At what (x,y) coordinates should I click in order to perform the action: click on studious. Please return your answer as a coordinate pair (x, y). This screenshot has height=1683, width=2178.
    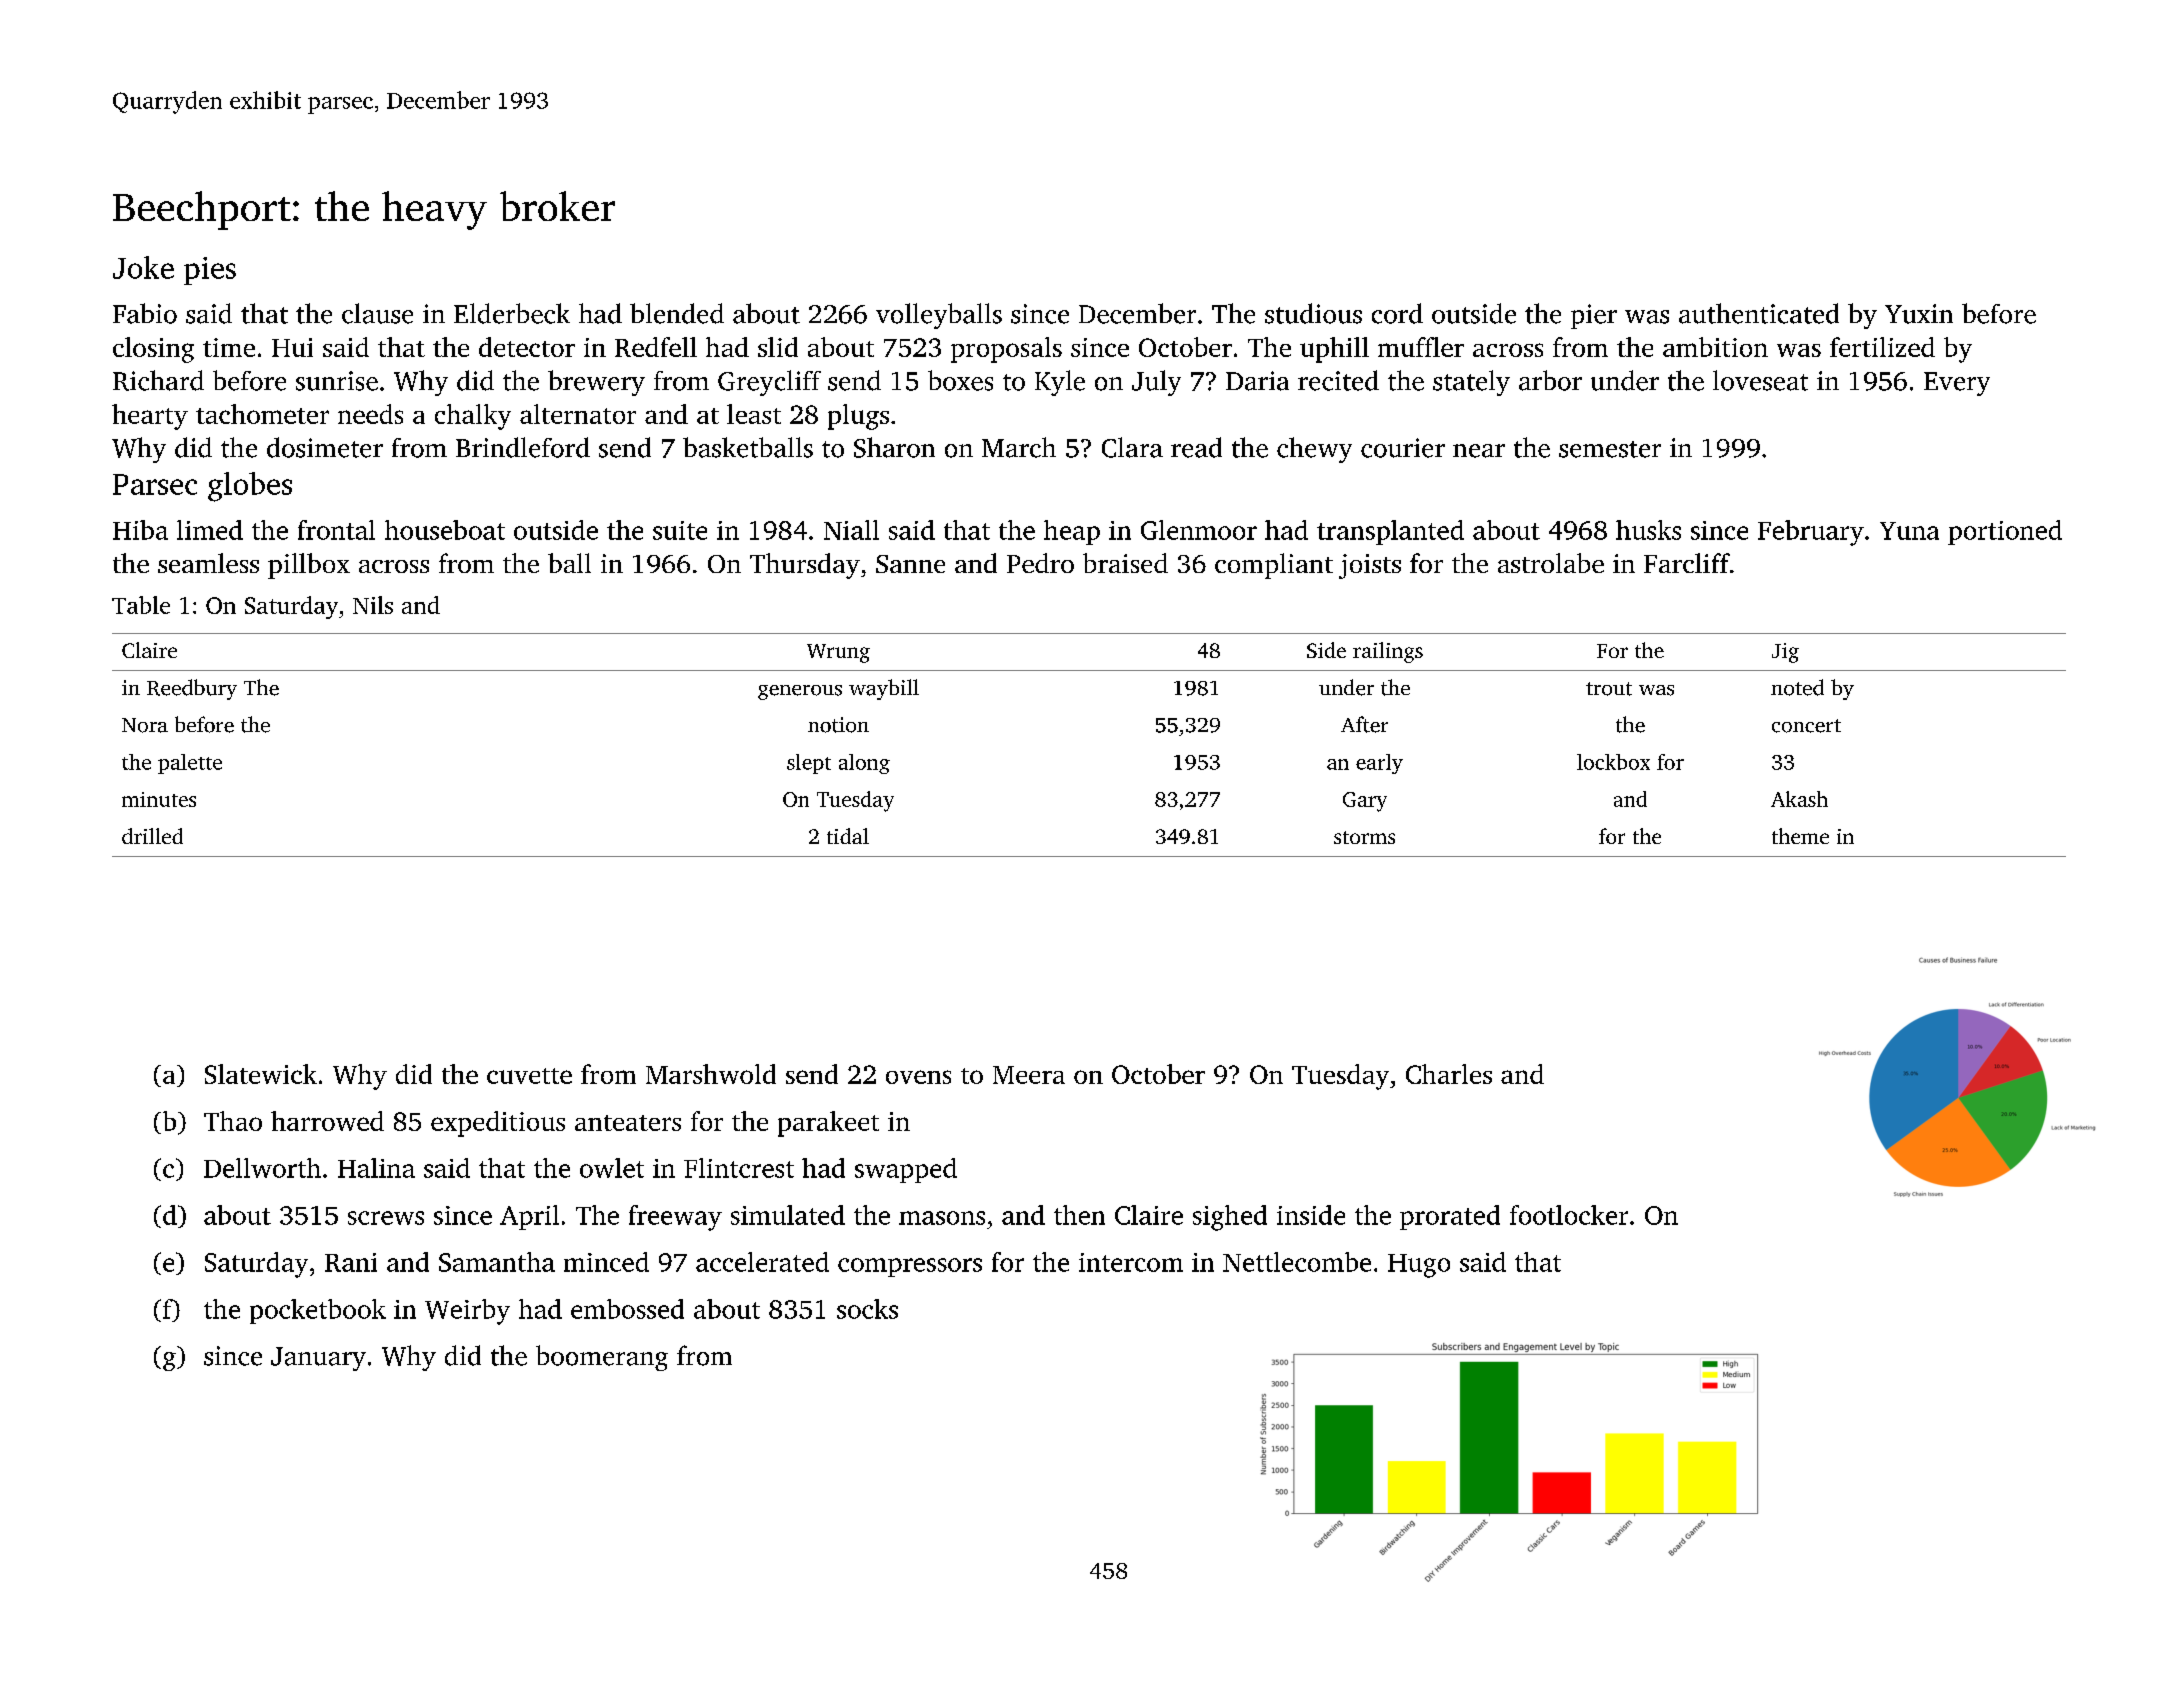
    Looking at the image, I should click on (1313, 313).
